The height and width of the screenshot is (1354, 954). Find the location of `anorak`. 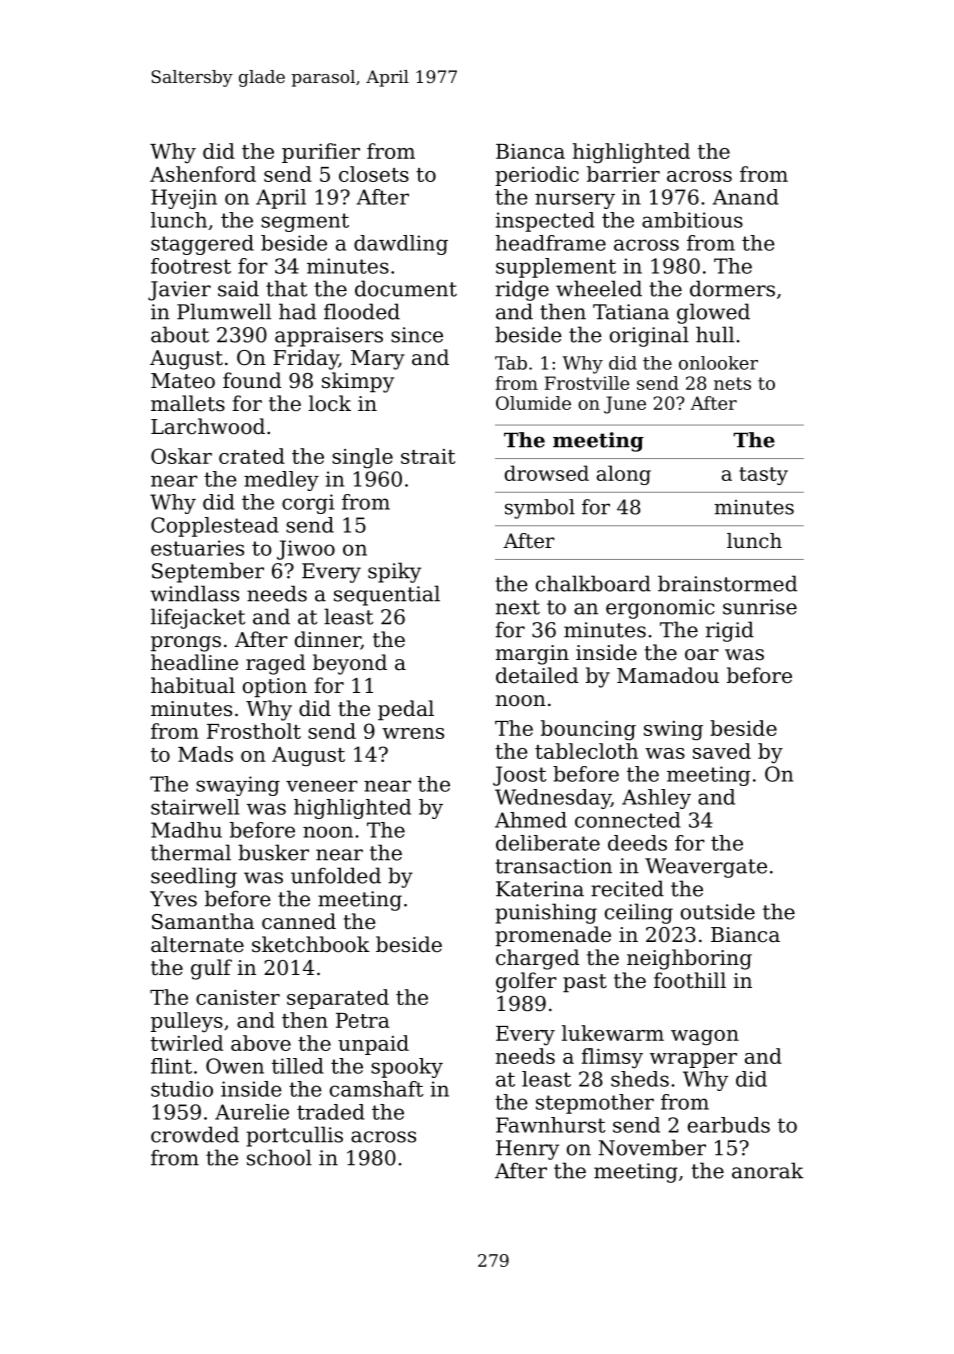

anorak is located at coordinates (767, 1170).
